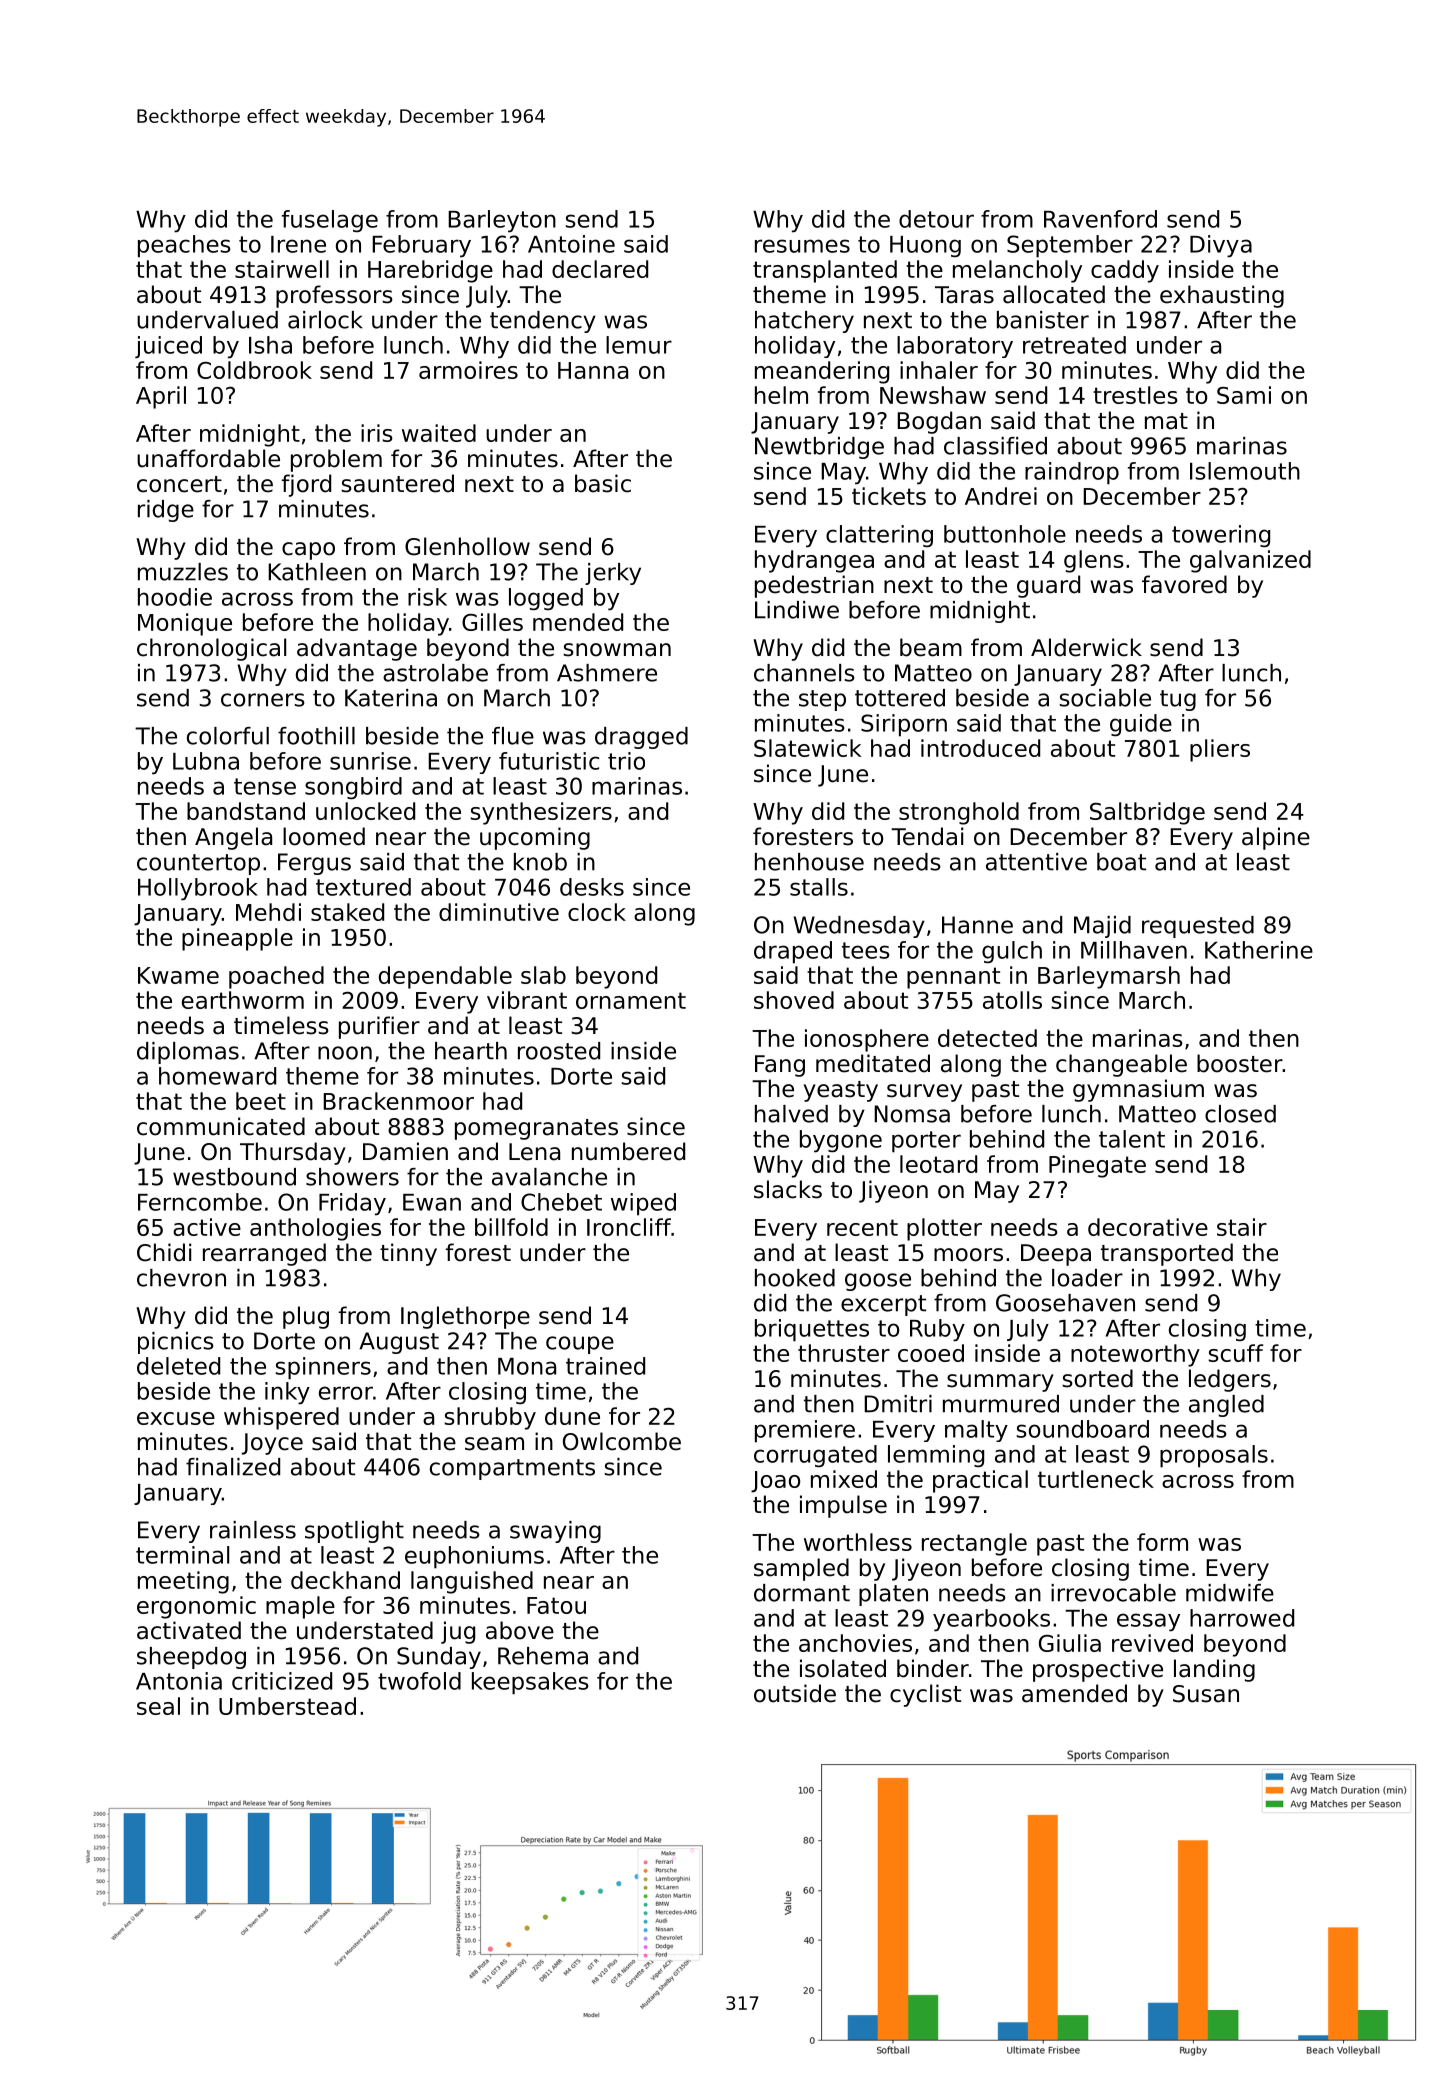 The width and height of the screenshot is (1450, 2100). Describe the element at coordinates (1135, 395) in the screenshot. I see `trestles` at that location.
